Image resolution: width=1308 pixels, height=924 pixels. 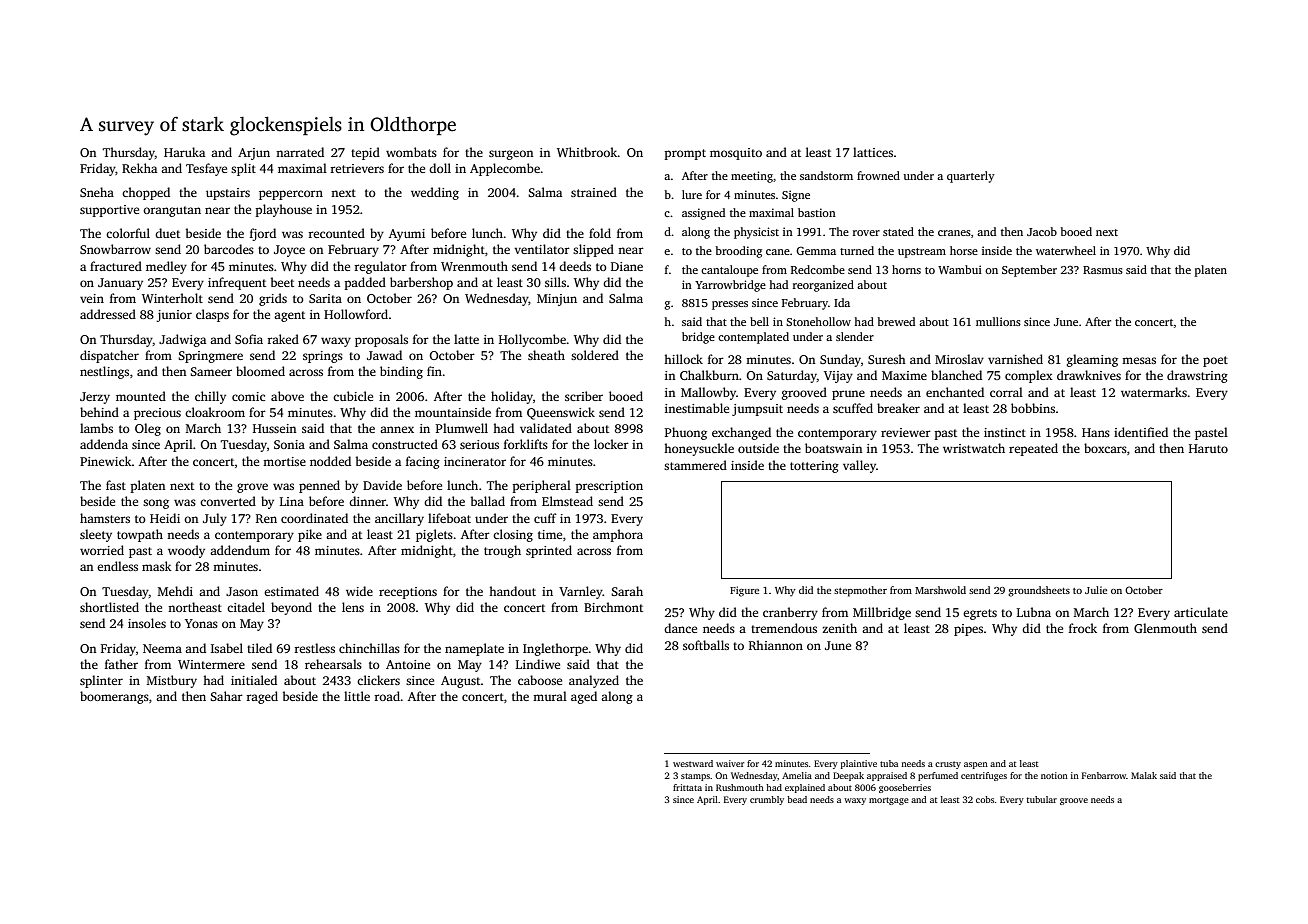 I want to click on holiday, so click(x=512, y=397).
